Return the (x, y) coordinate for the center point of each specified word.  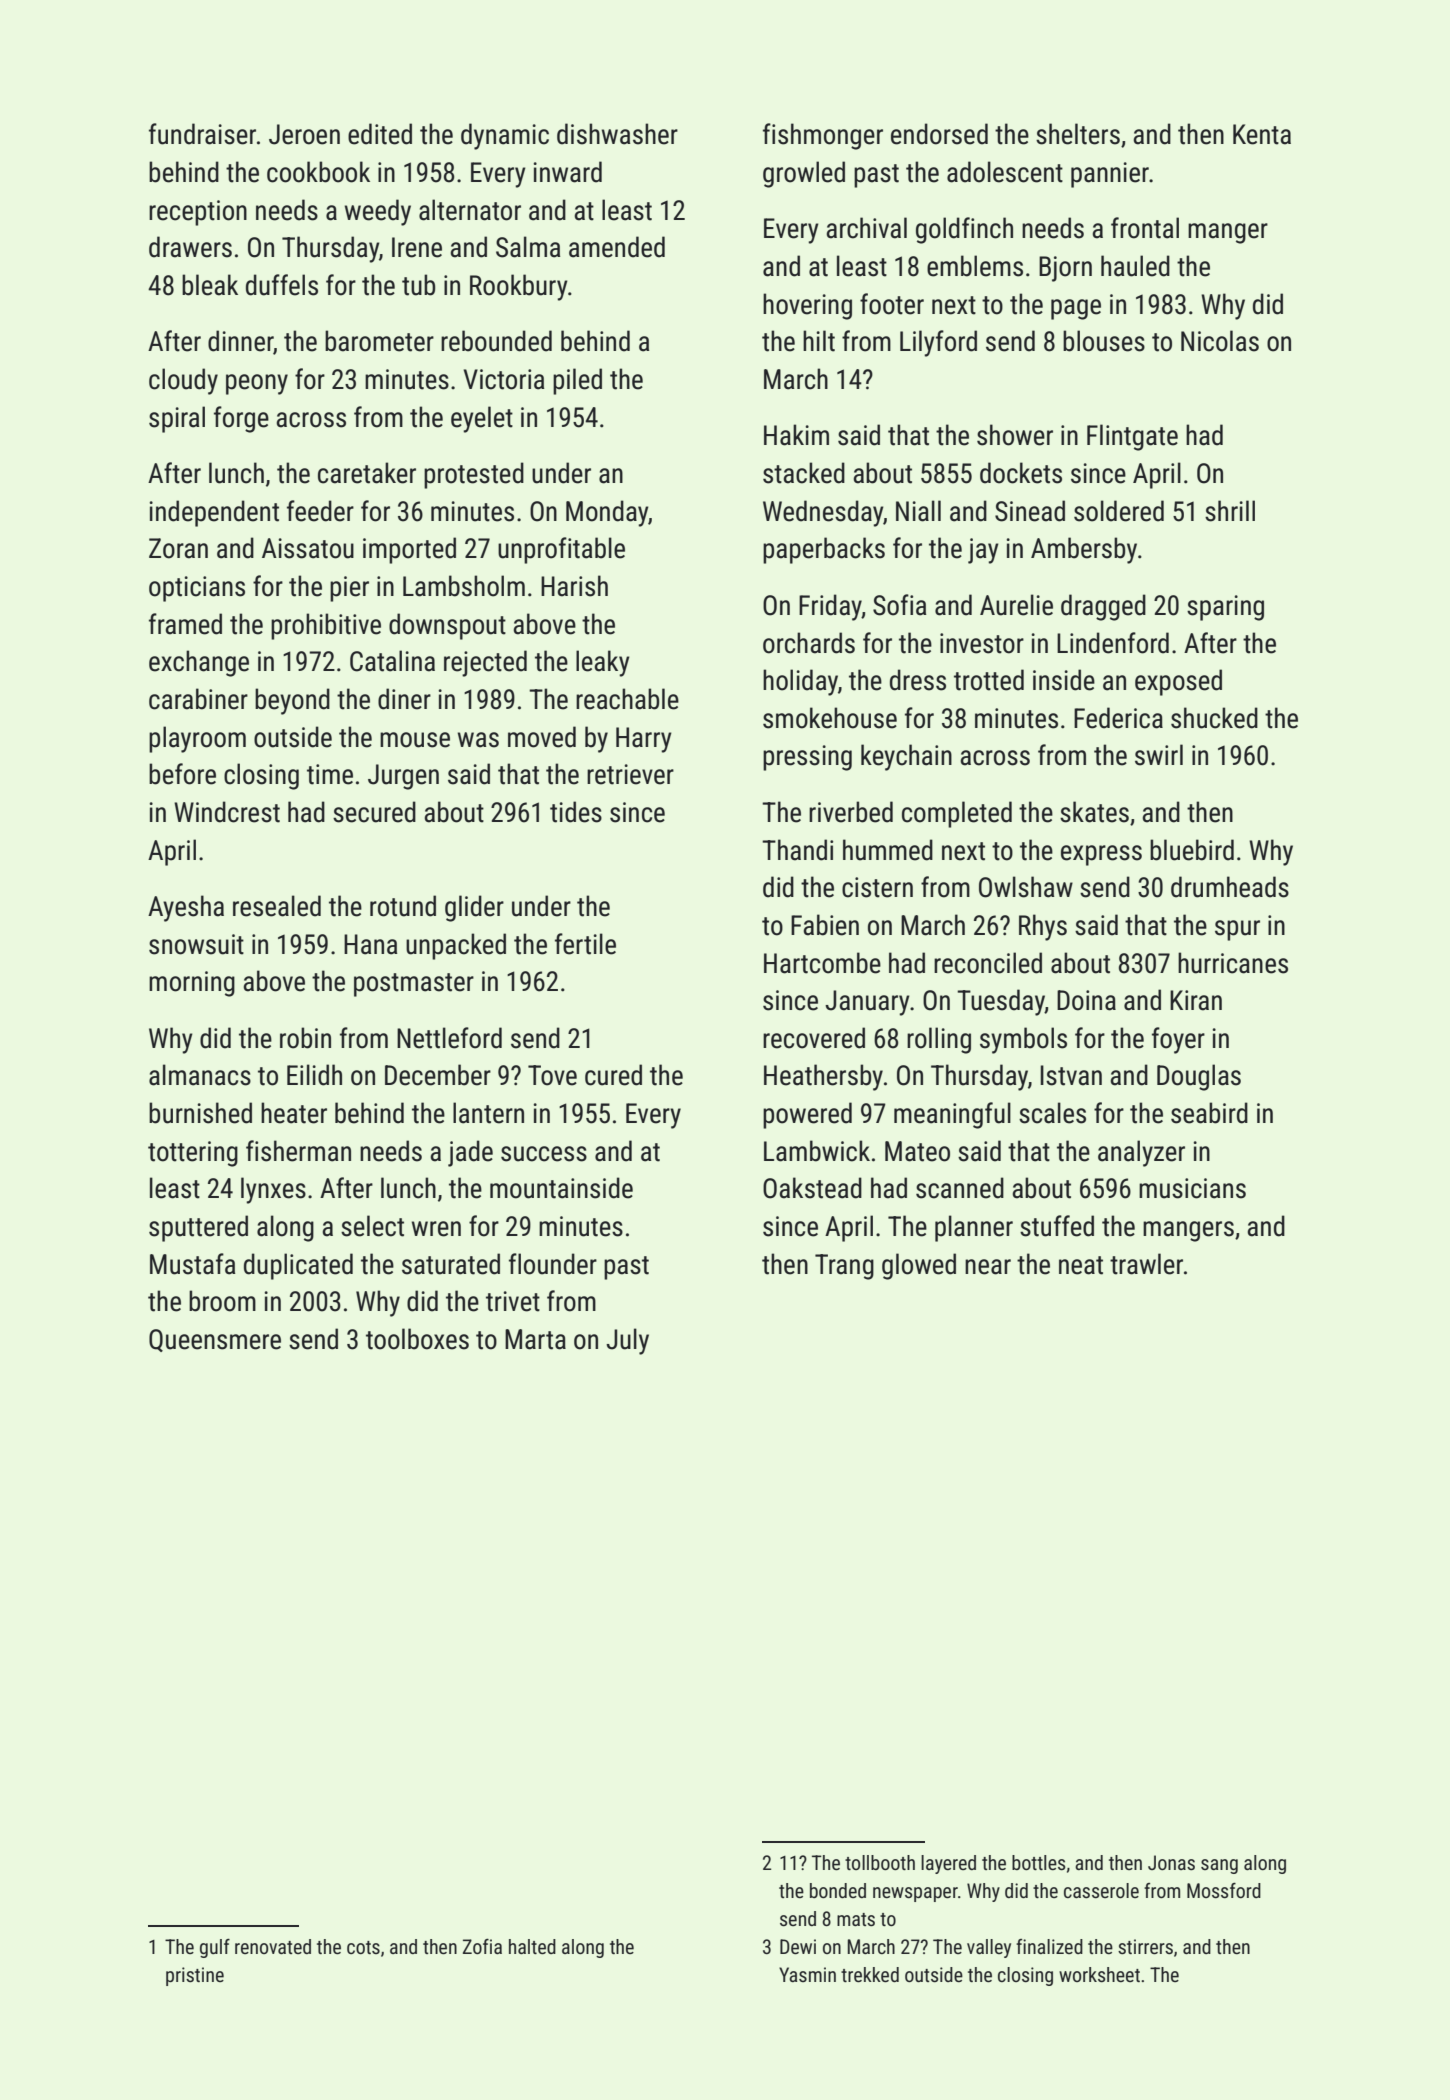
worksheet (1099, 1974)
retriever (630, 774)
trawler (1146, 1264)
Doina (1086, 1000)
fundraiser (202, 134)
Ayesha (186, 908)
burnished (200, 1113)
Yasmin (807, 1974)
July (627, 1341)
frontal (1145, 228)
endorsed (939, 134)
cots (363, 1947)
